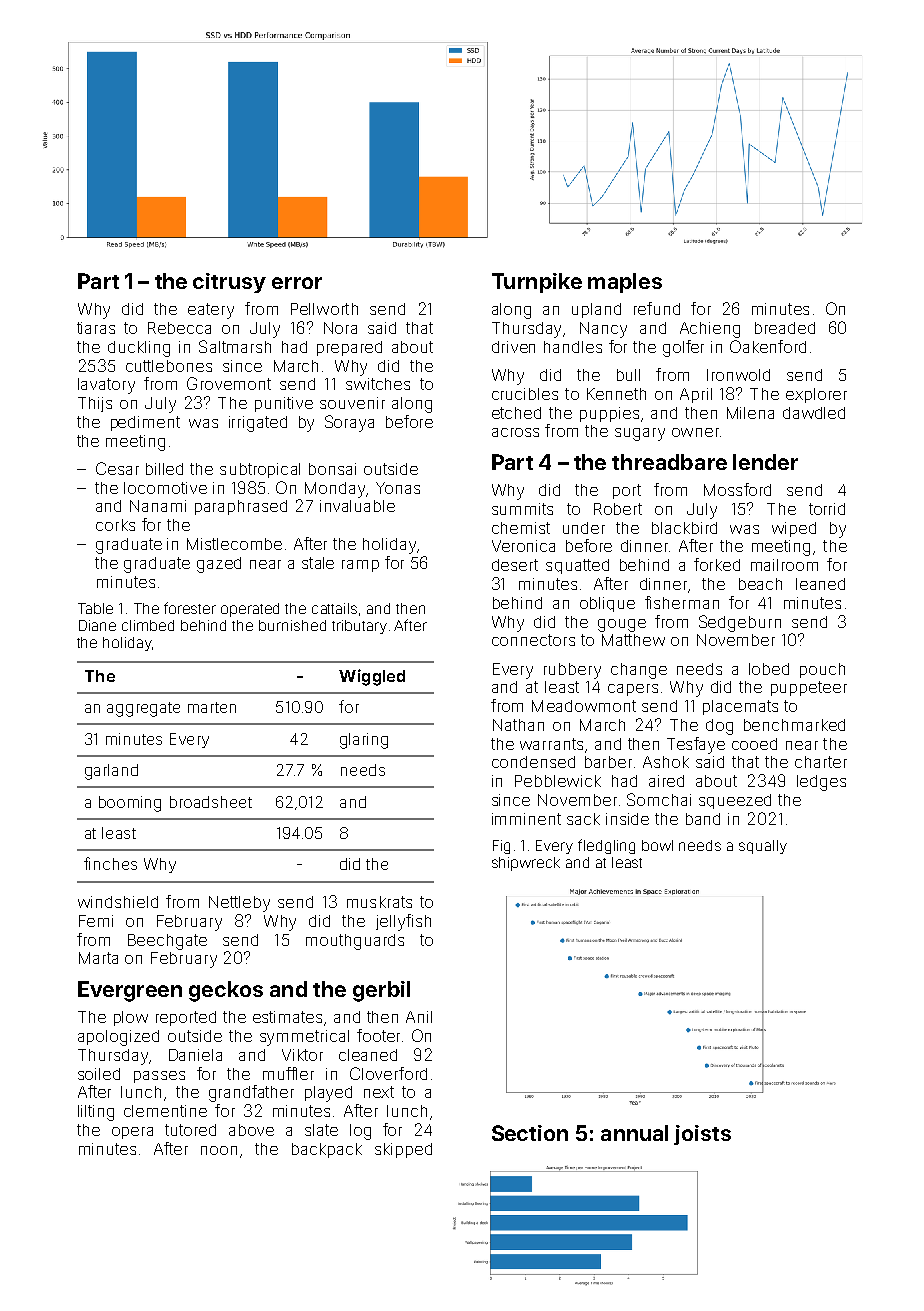 This document has height=1311, width=924. What do you see at coordinates (378, 384) in the document?
I see `switches` at bounding box center [378, 384].
